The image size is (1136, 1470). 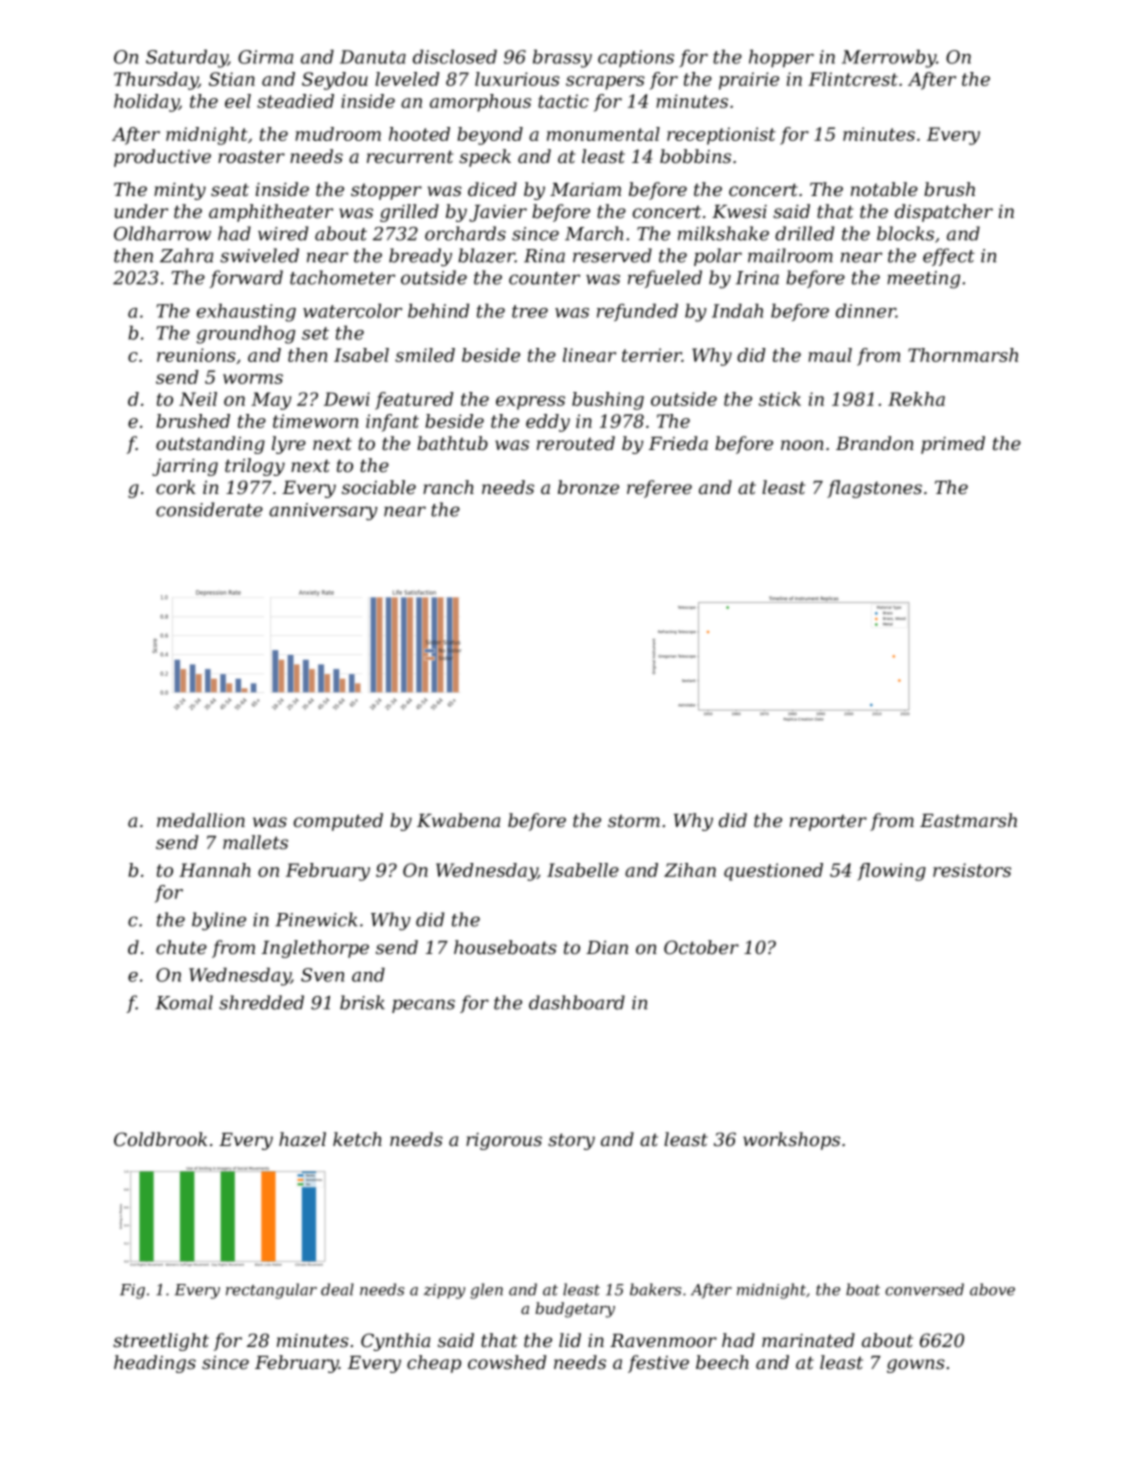 I want to click on workshops, so click(x=791, y=1141).
